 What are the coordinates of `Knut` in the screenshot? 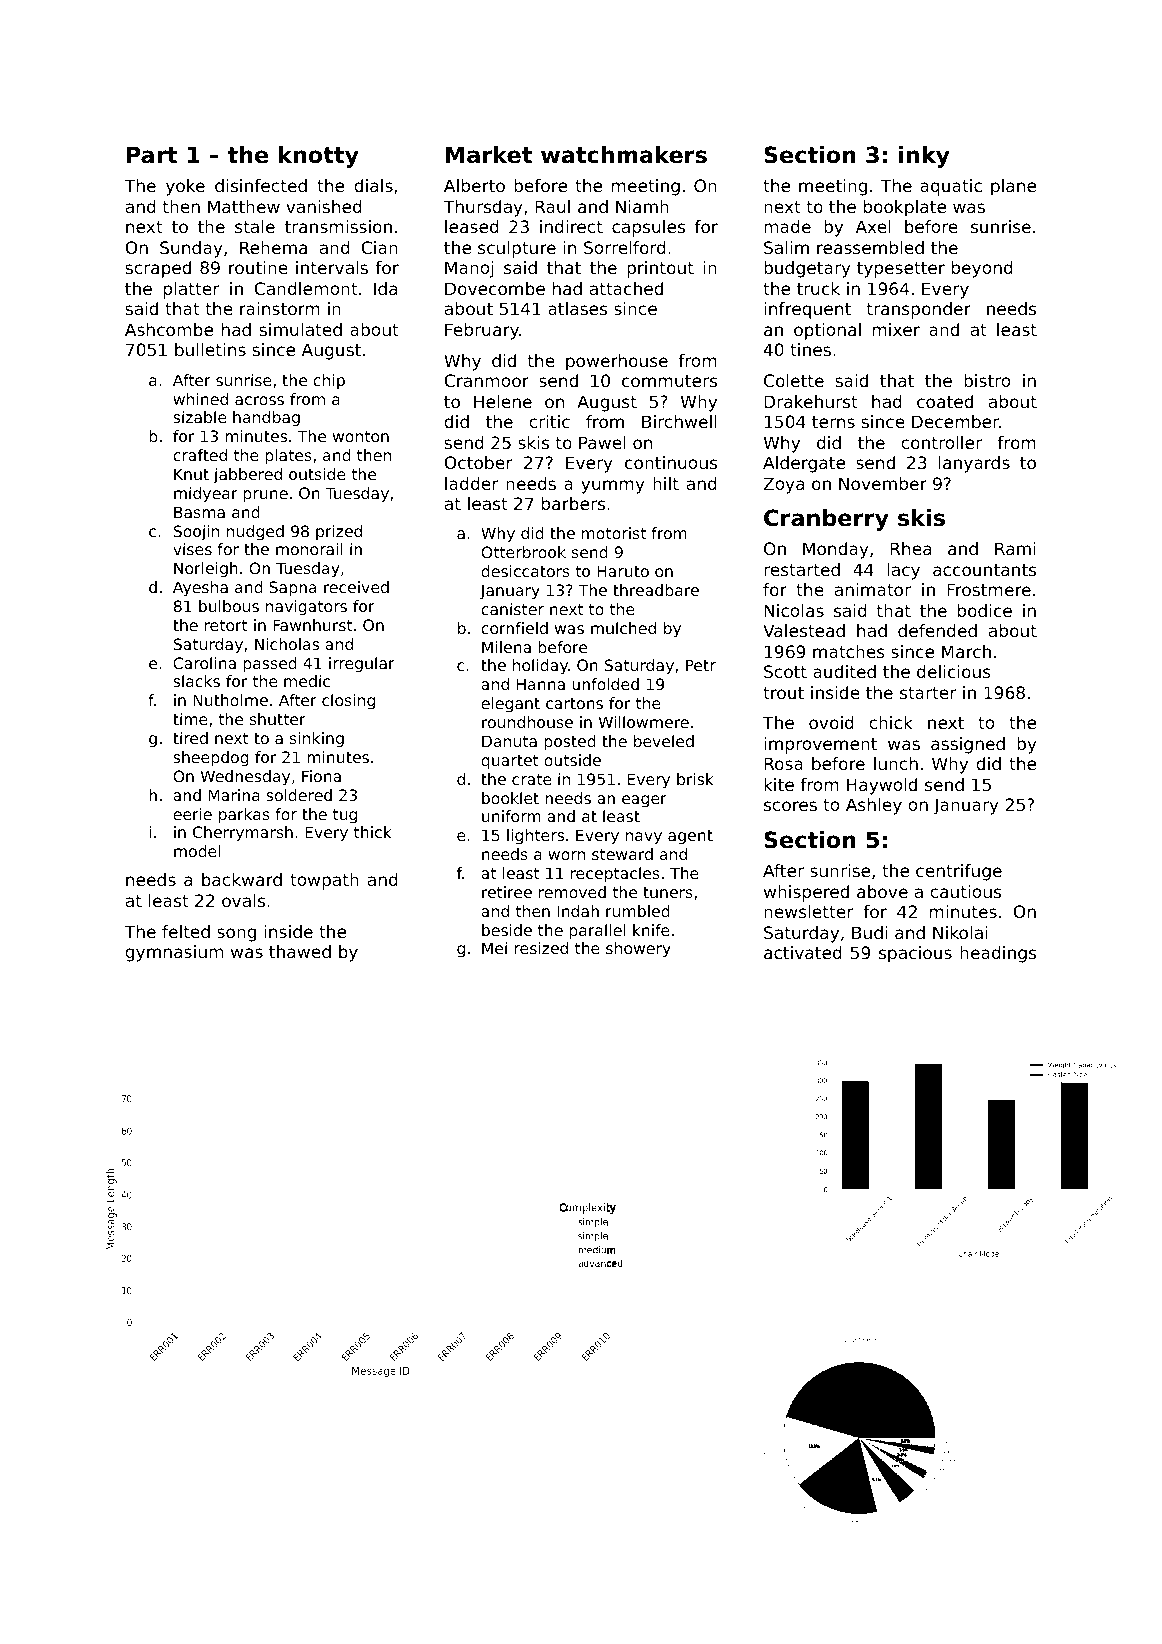 It's located at (191, 474).
